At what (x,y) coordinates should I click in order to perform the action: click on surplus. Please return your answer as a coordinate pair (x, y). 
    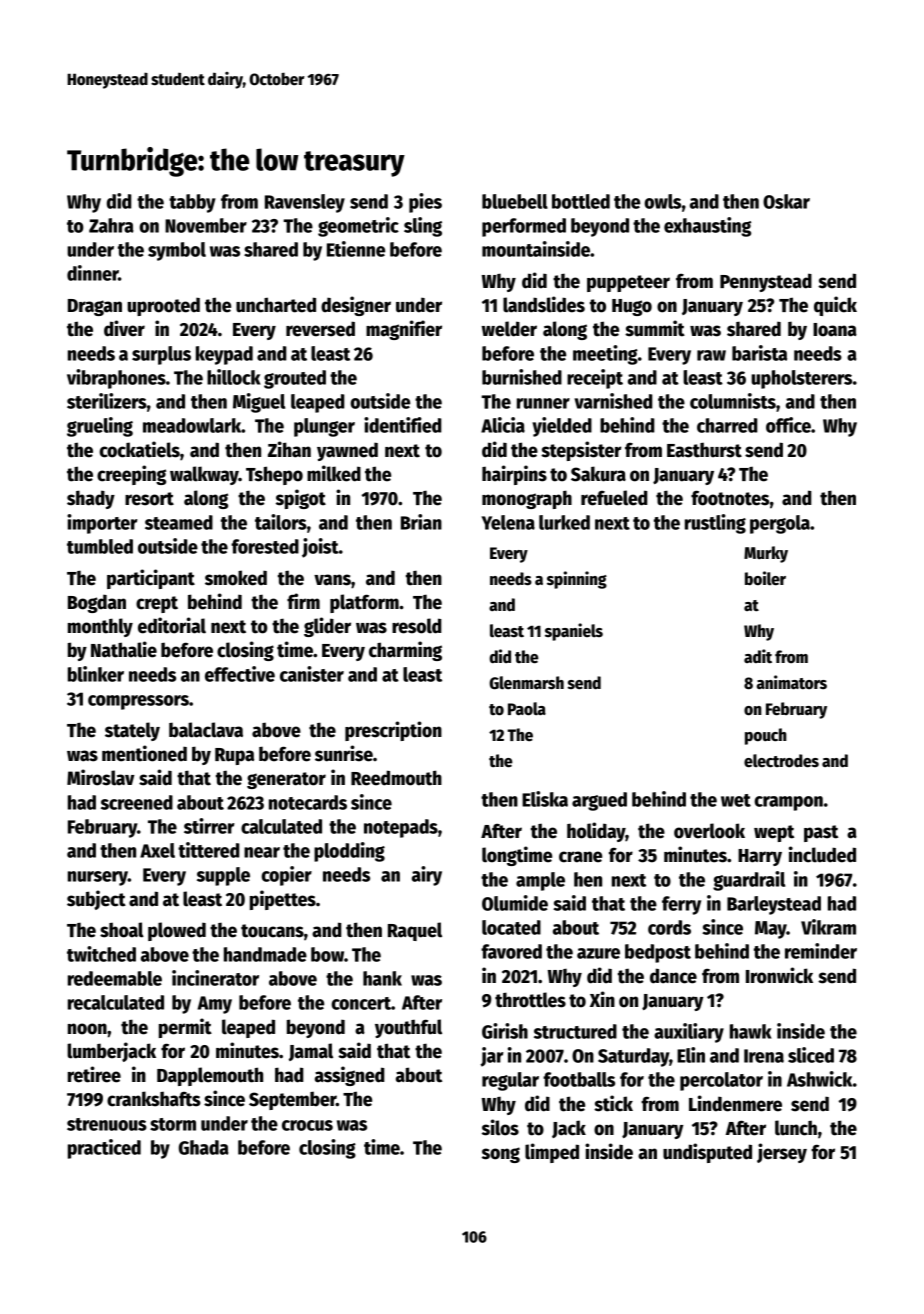
    Looking at the image, I should click on (161, 355).
